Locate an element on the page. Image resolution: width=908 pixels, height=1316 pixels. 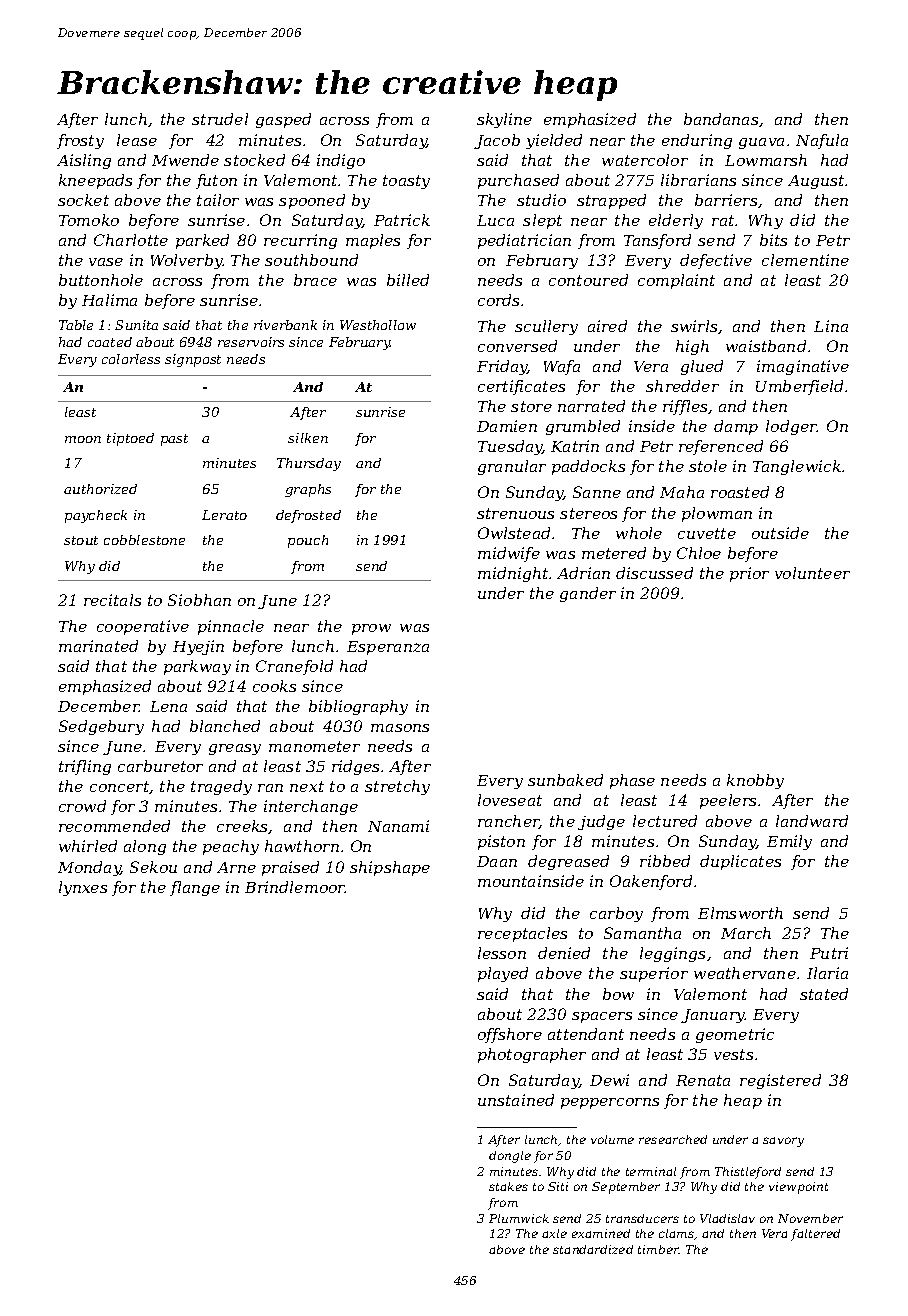
knobby is located at coordinates (755, 781).
